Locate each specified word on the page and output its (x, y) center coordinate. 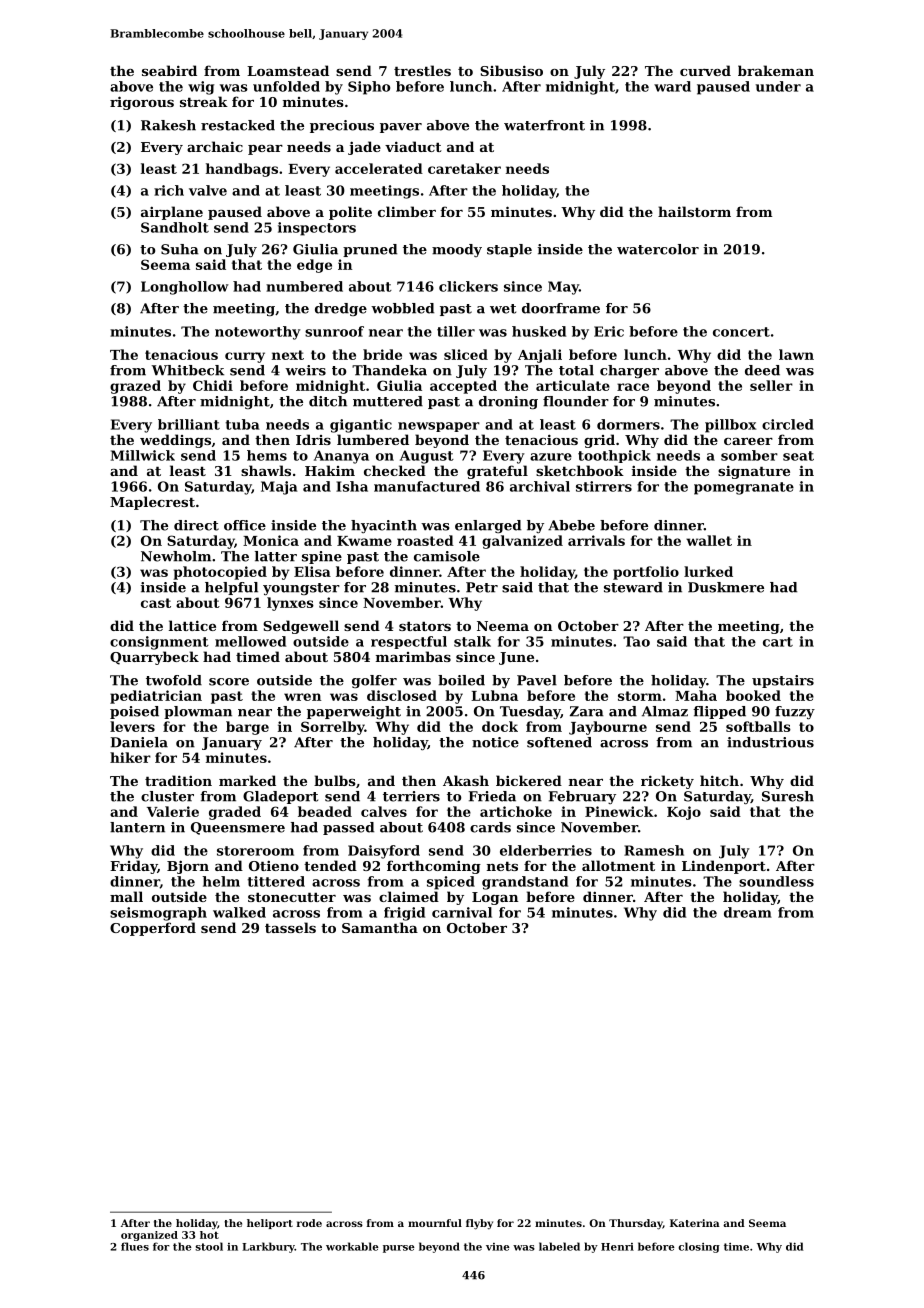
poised (134, 712)
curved (705, 70)
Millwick (143, 455)
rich (169, 190)
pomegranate (744, 488)
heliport (270, 1224)
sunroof (334, 331)
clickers (468, 286)
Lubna (494, 695)
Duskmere (726, 587)
